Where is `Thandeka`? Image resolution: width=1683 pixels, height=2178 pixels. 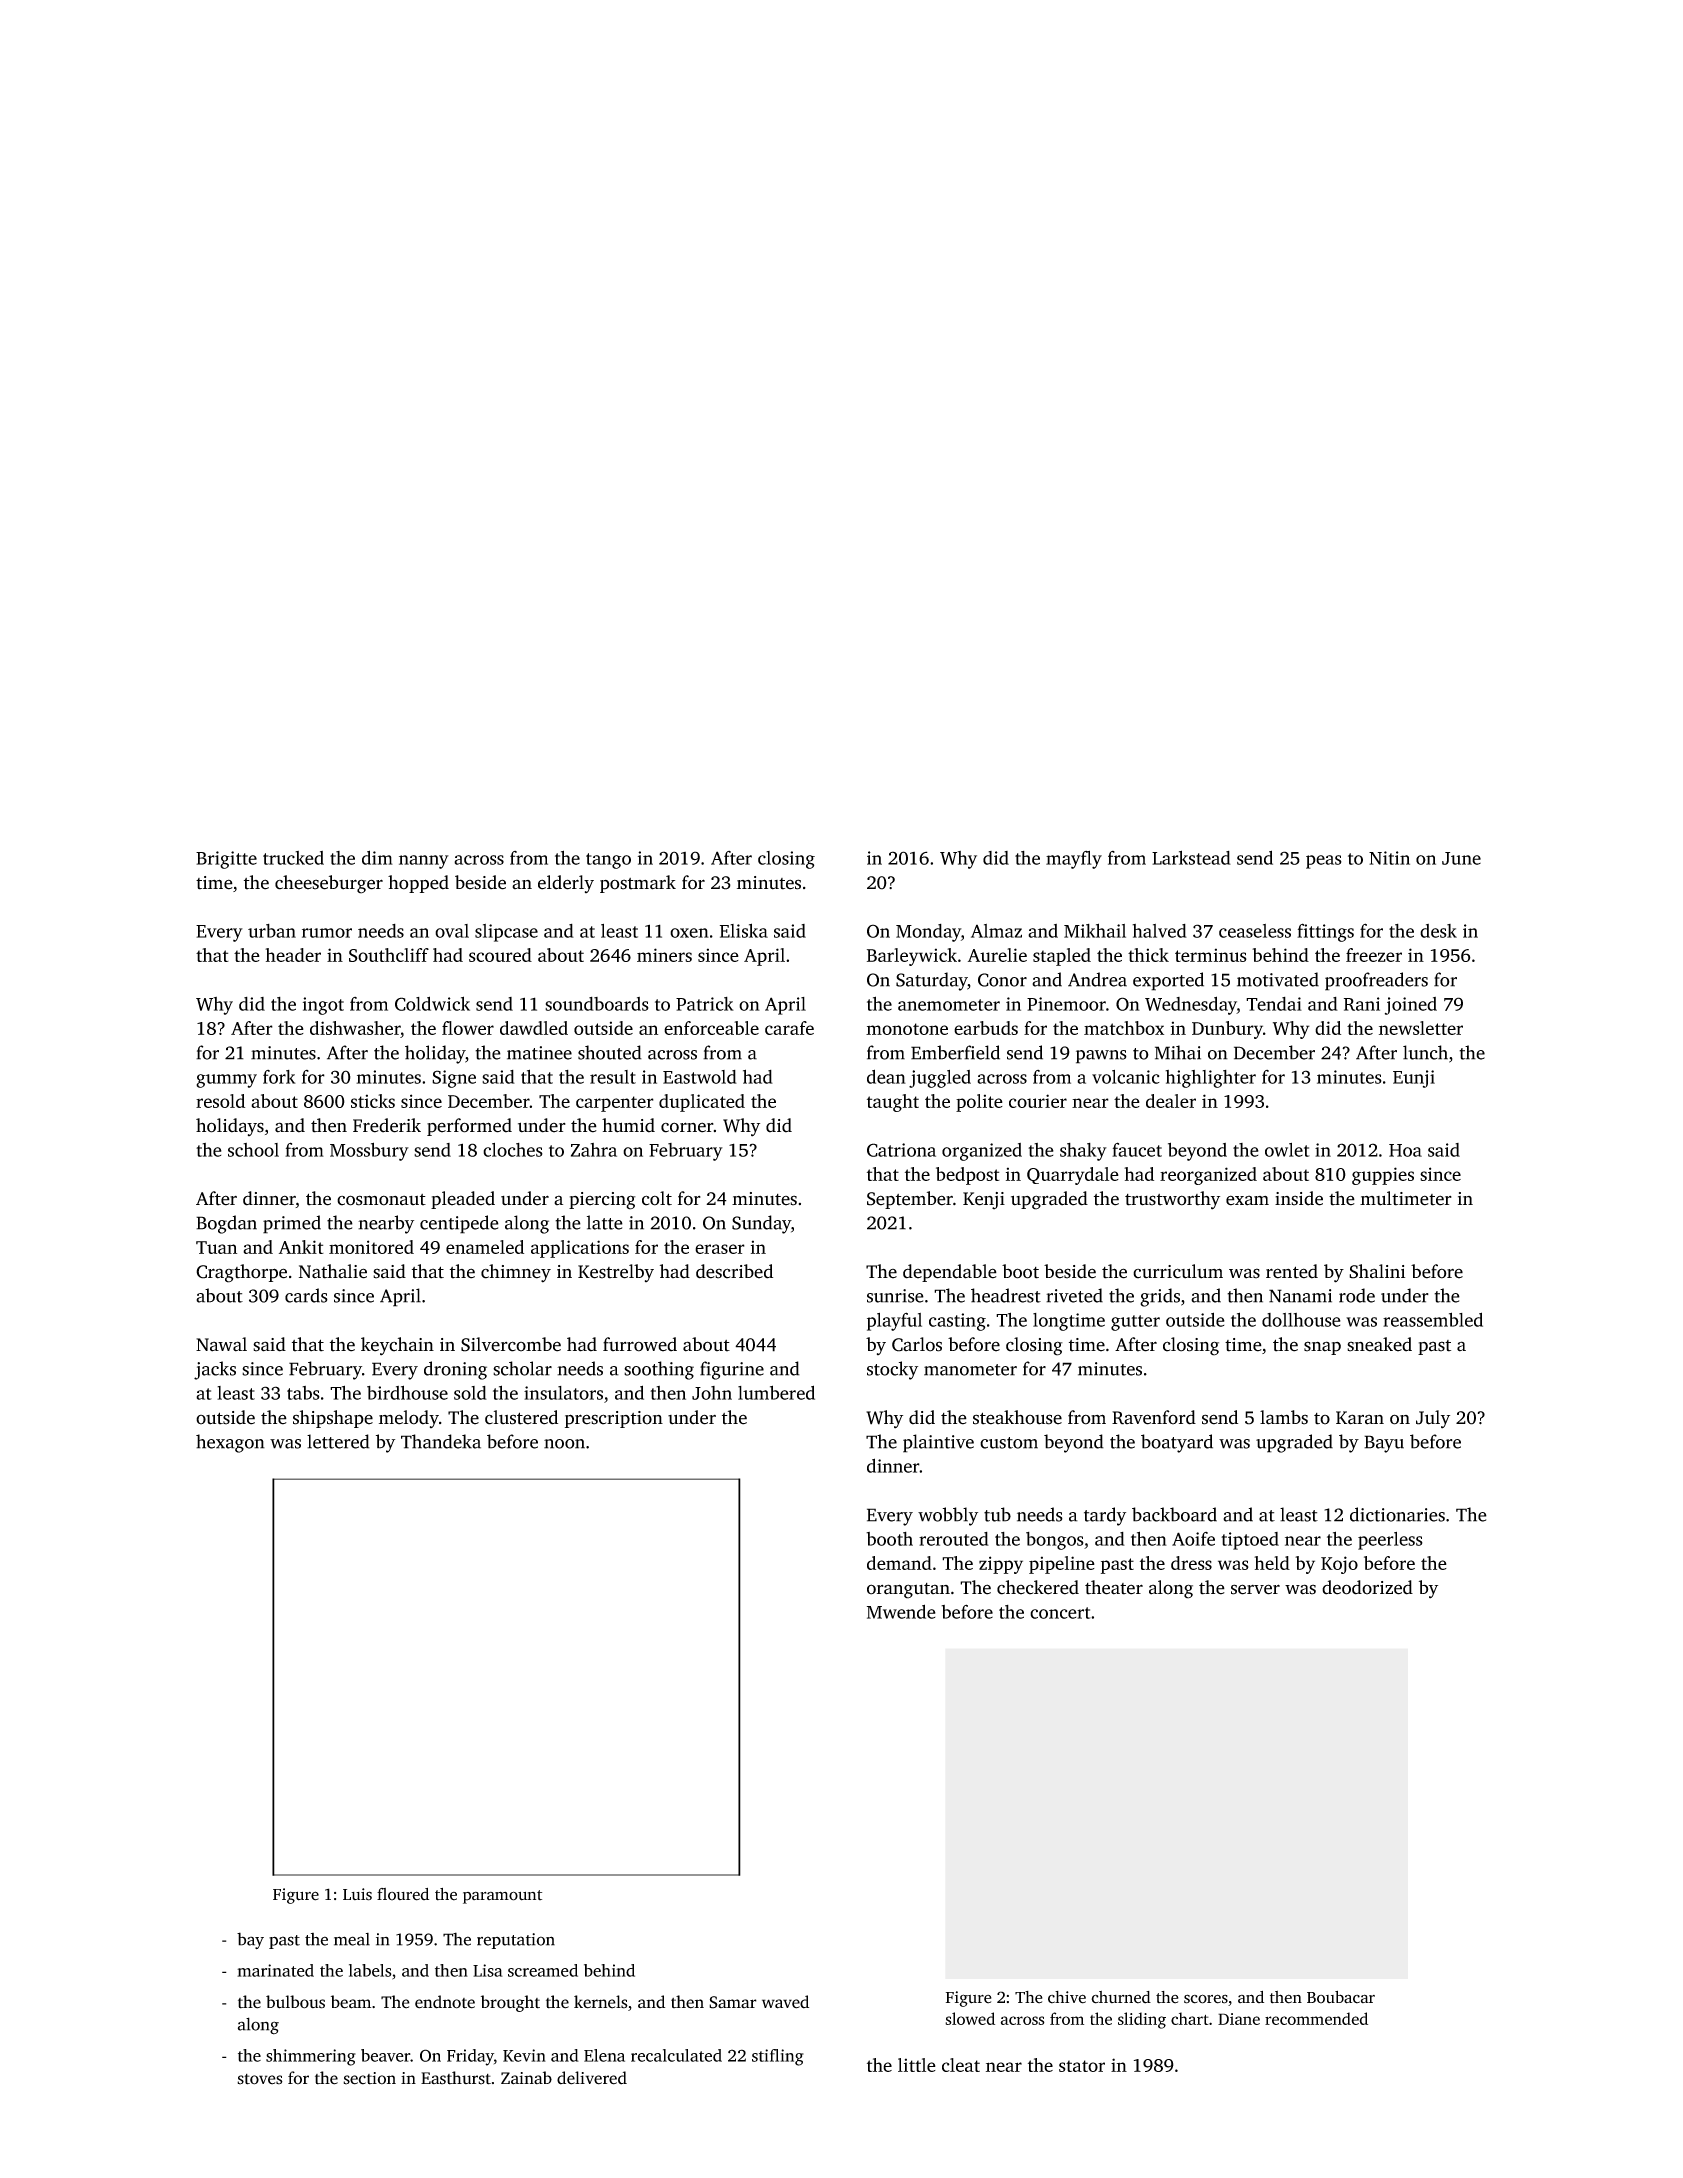
Thandeka is located at coordinates (441, 1441).
